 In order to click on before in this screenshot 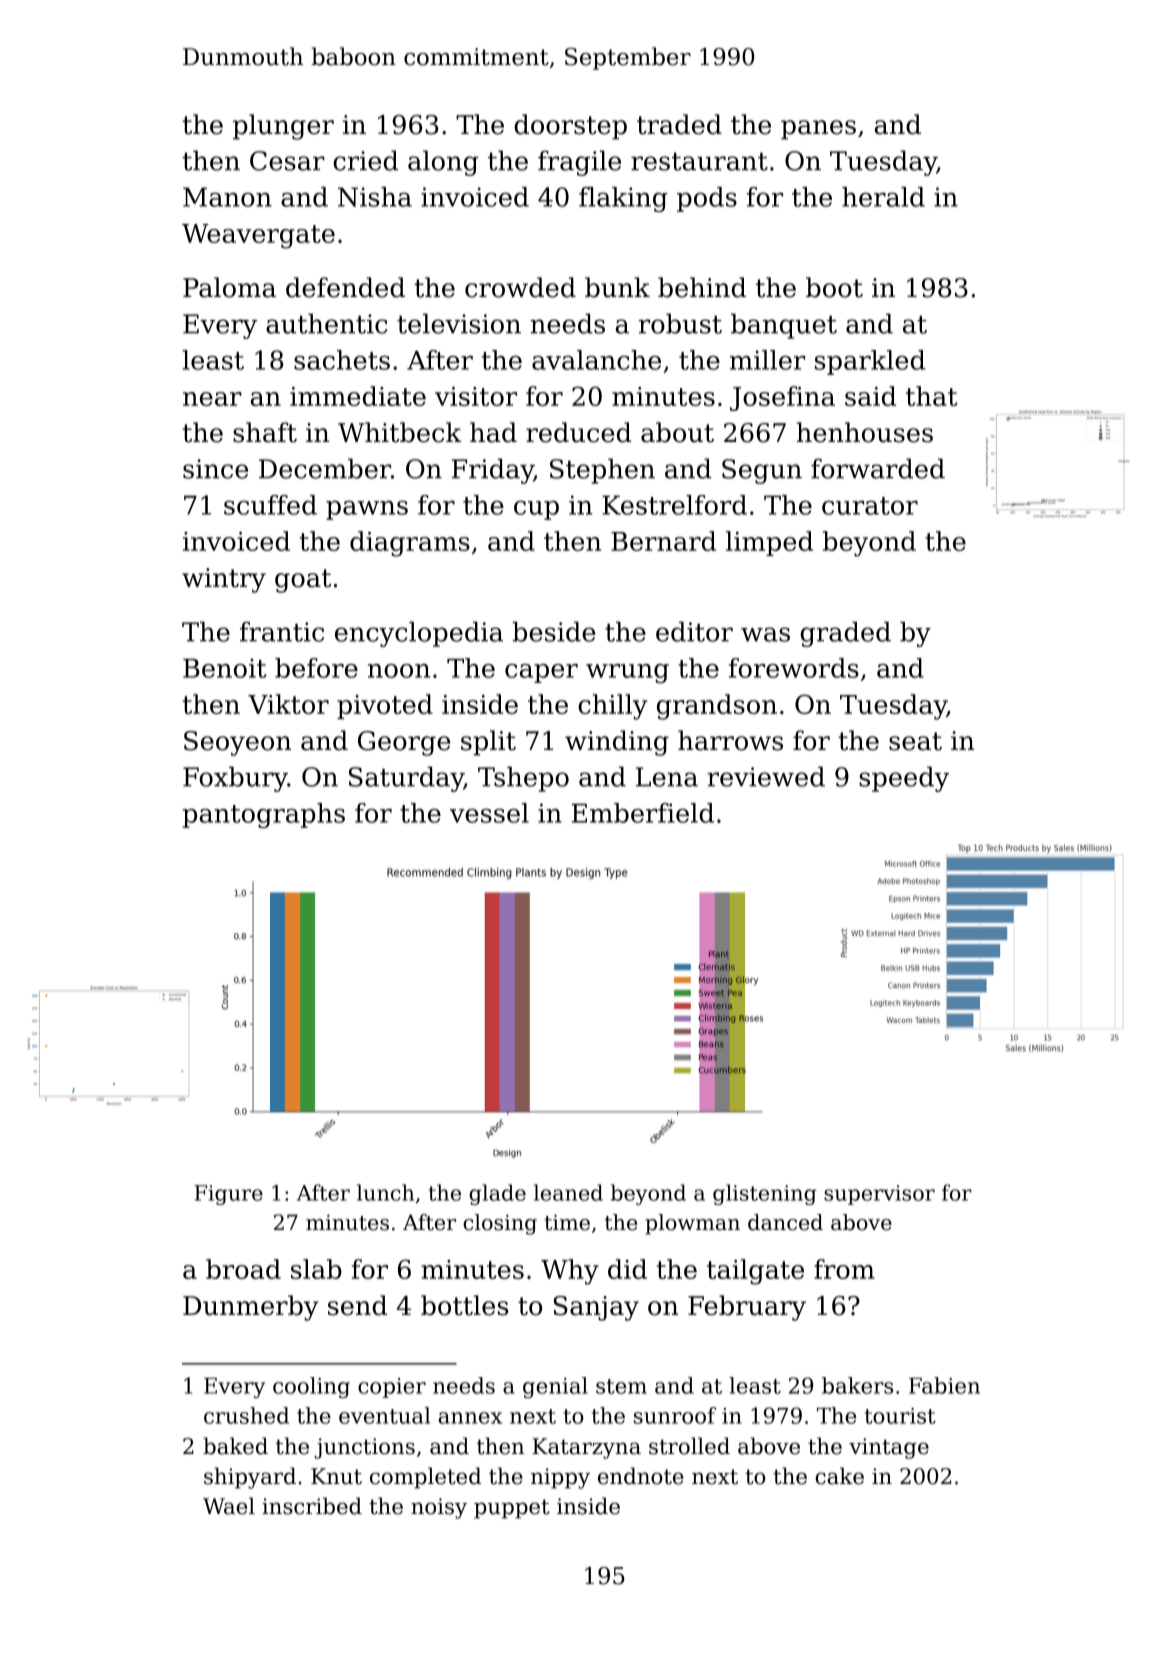, I will do `click(316, 668)`.
